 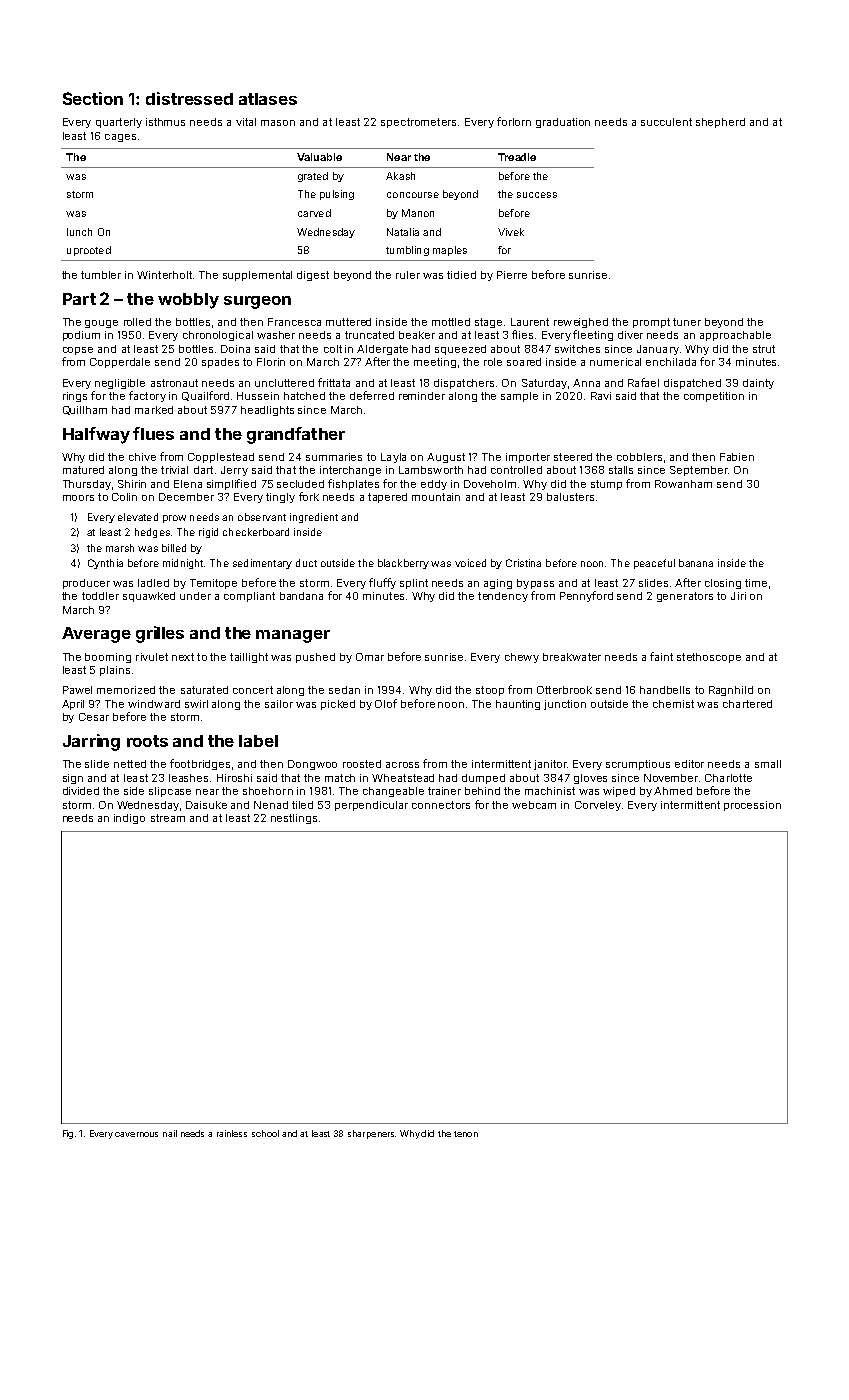 What do you see at coordinates (189, 98) in the screenshot?
I see `distressed` at bounding box center [189, 98].
